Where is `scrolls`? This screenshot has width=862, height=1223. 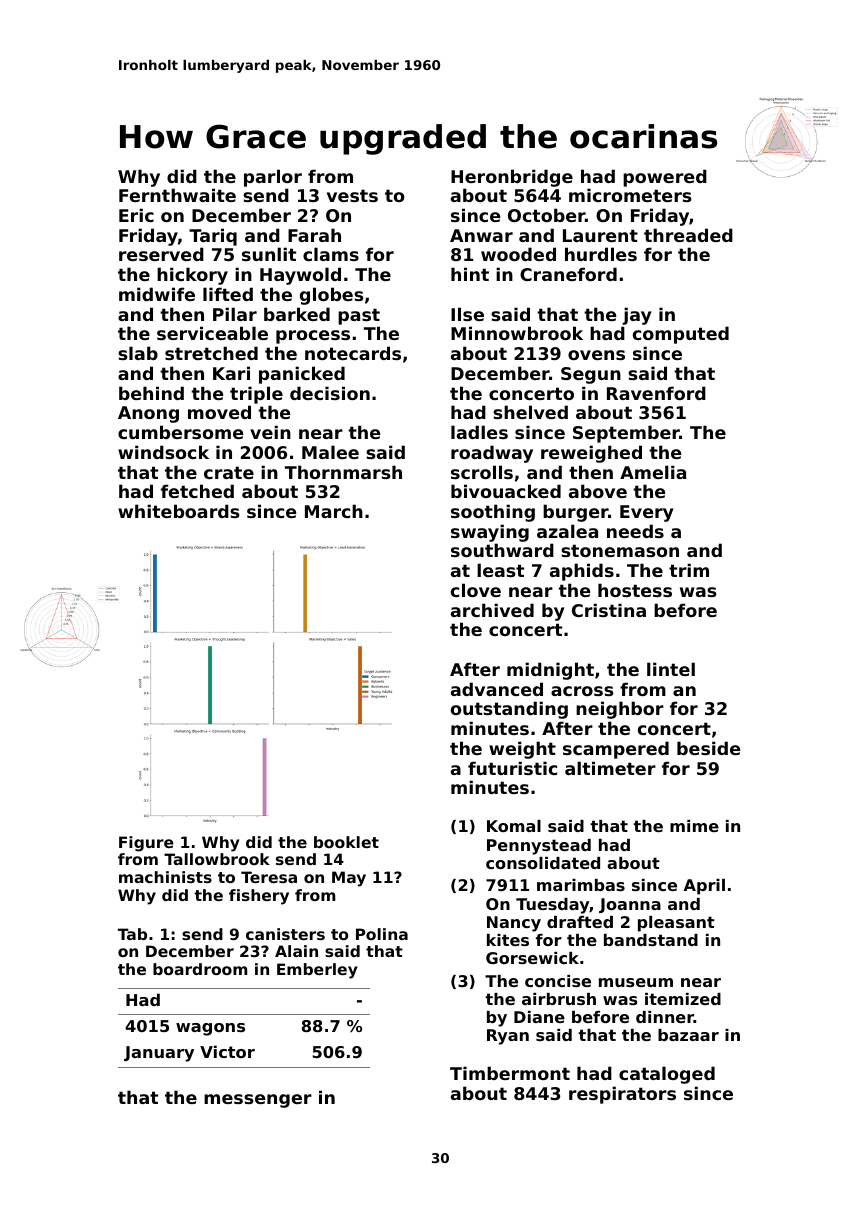
scrolls is located at coordinates (482, 472).
